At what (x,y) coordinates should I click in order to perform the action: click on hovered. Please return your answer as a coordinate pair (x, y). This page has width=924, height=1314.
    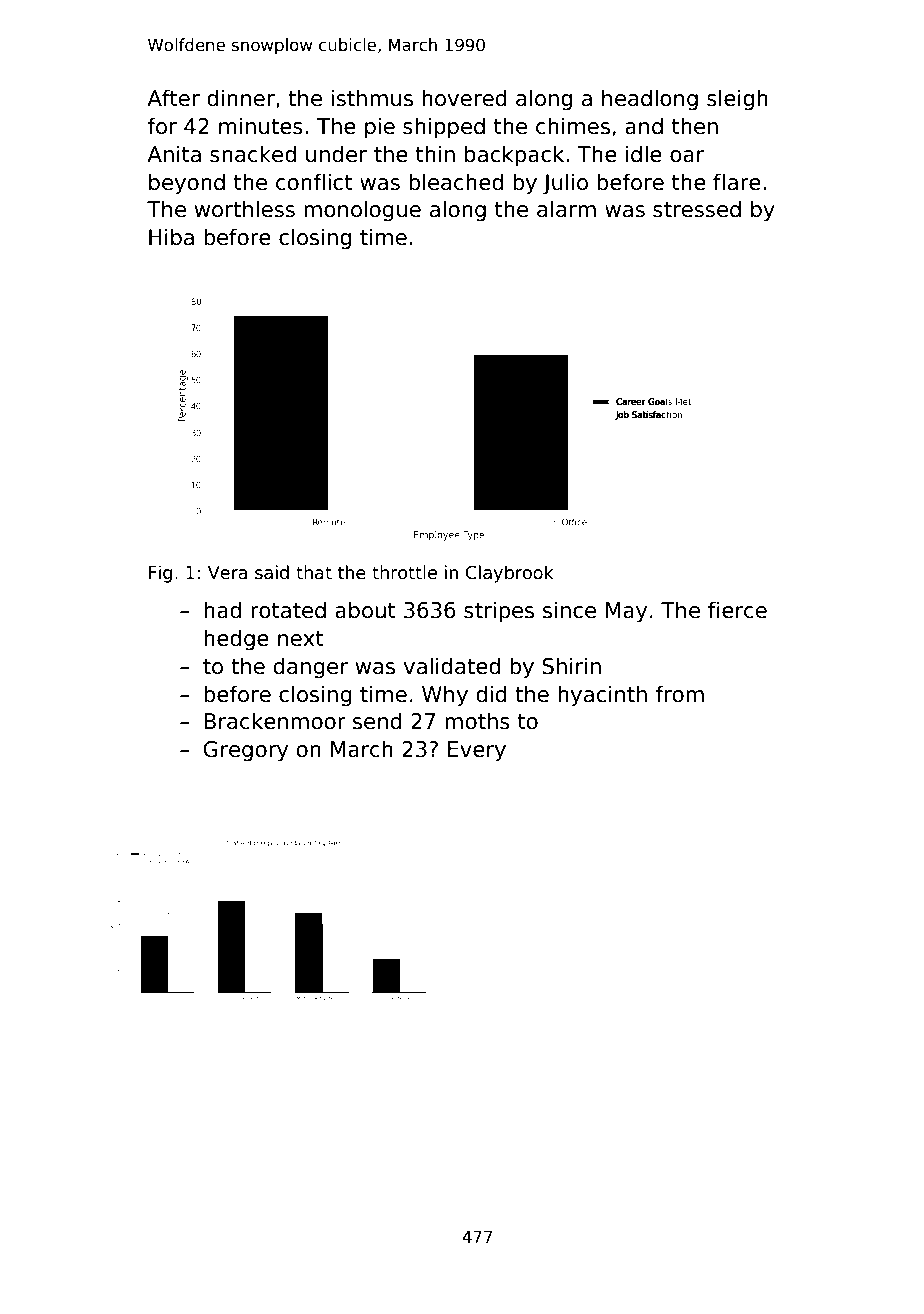
    Looking at the image, I should click on (464, 98).
